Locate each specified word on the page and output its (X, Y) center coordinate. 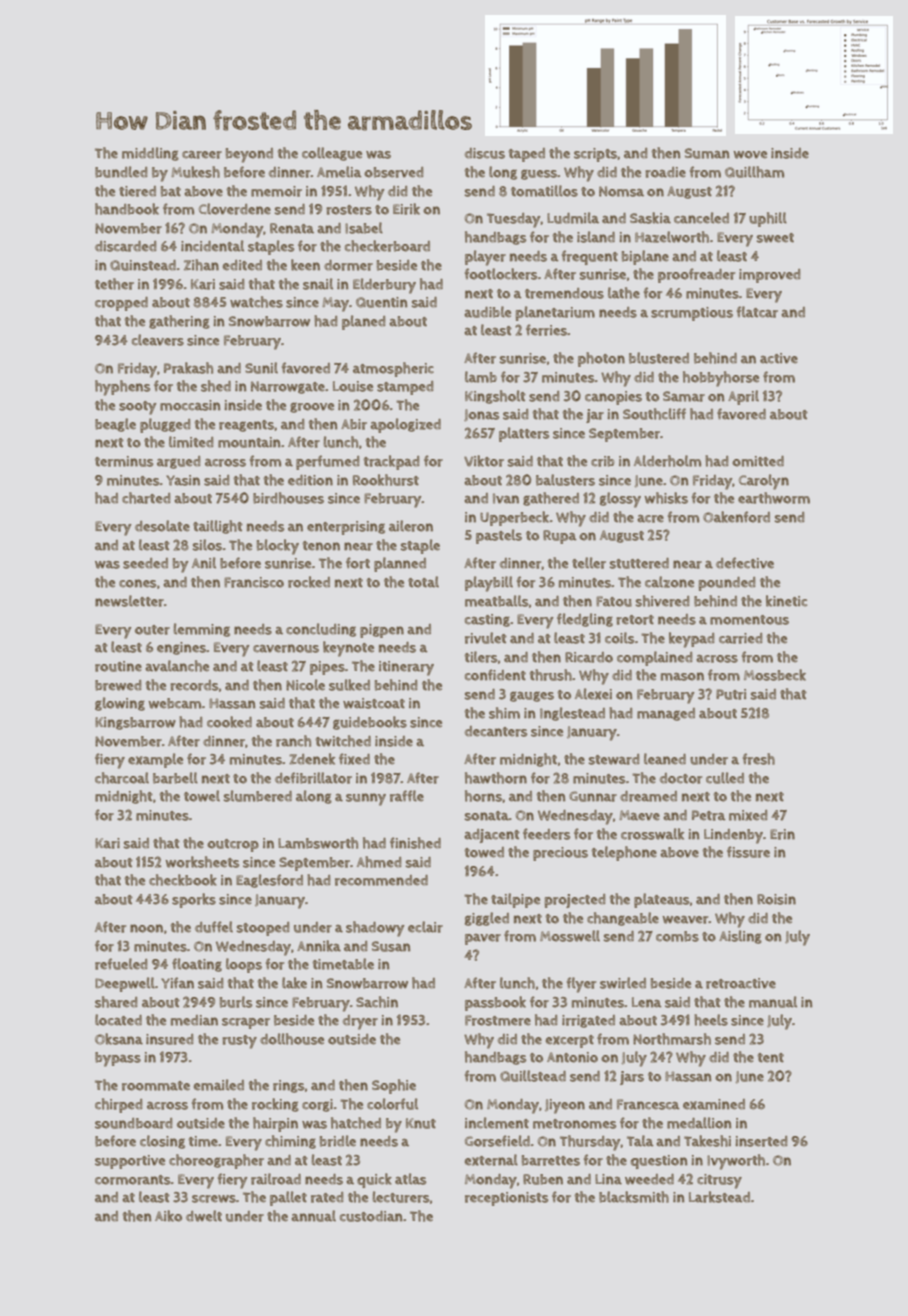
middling (150, 154)
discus (485, 153)
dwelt (204, 1216)
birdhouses (288, 498)
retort (635, 620)
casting (487, 620)
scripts (595, 155)
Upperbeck (514, 518)
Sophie (394, 1086)
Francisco (254, 582)
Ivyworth (736, 1162)
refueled (121, 964)
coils (619, 638)
